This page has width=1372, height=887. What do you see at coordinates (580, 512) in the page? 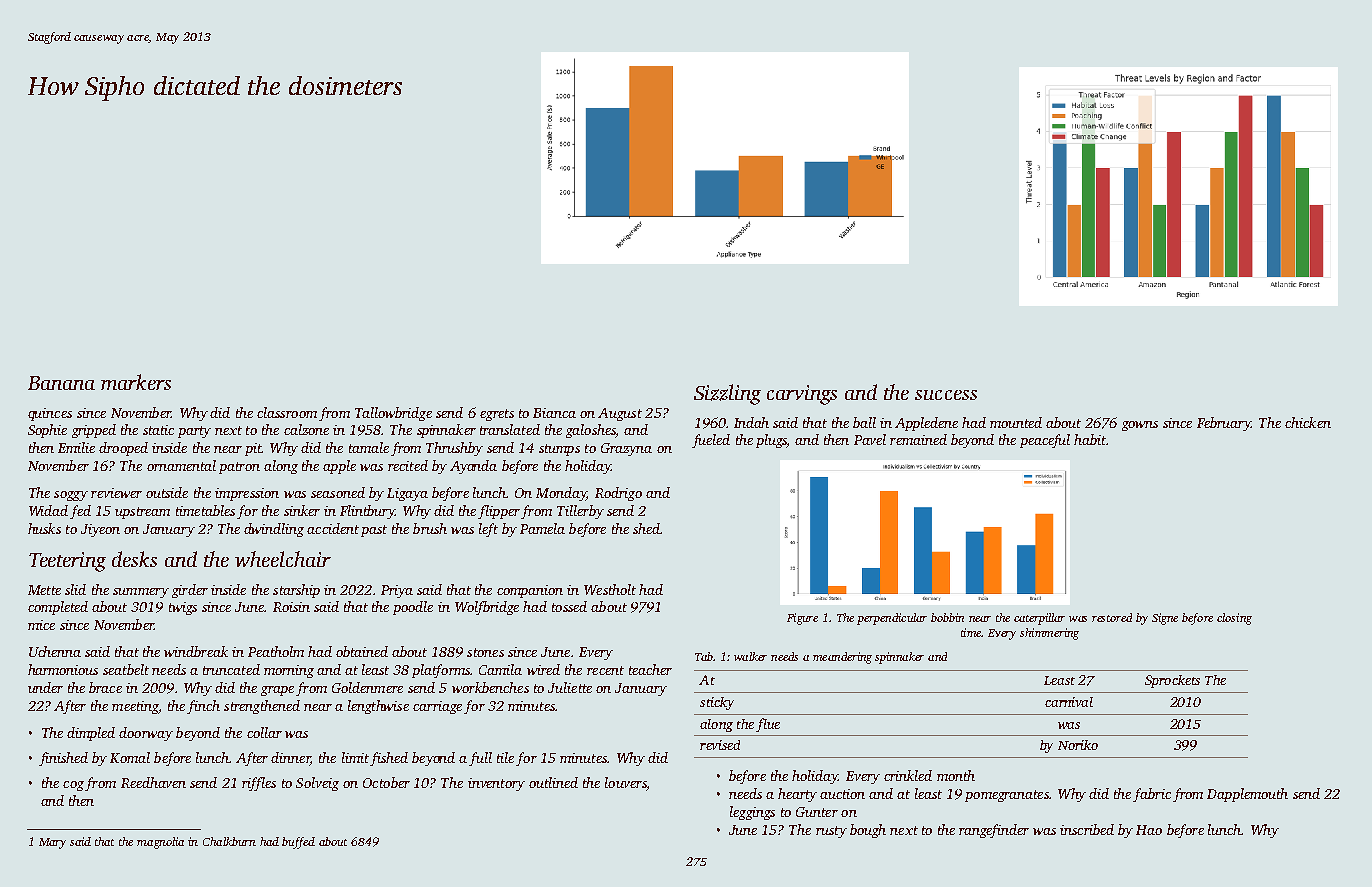
I see `Tillerby` at bounding box center [580, 512].
